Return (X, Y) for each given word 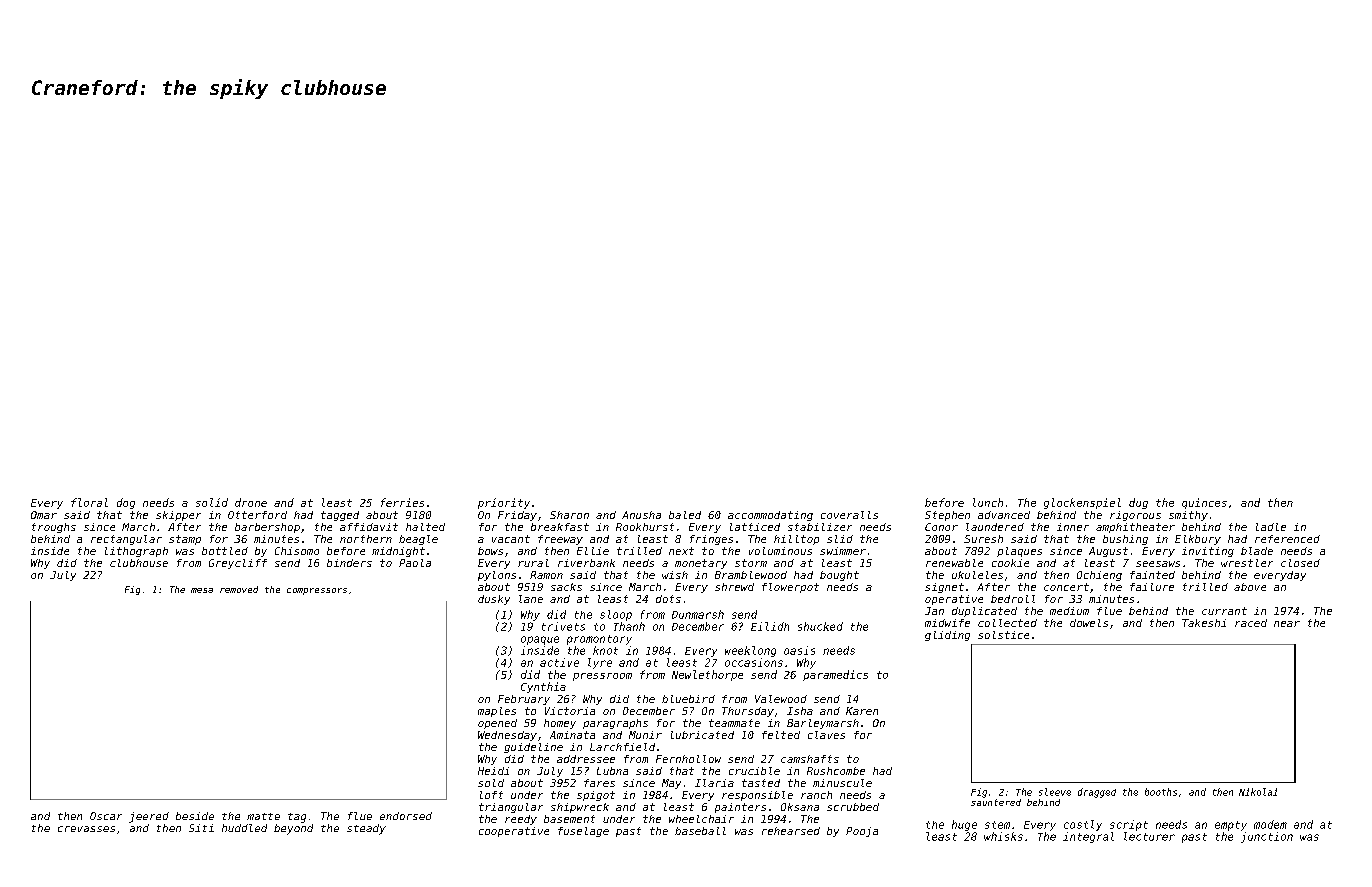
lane (531, 599)
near (1287, 624)
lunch (988, 502)
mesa (202, 590)
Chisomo (297, 551)
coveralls (849, 515)
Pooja (862, 832)
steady (366, 829)
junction (1267, 837)
